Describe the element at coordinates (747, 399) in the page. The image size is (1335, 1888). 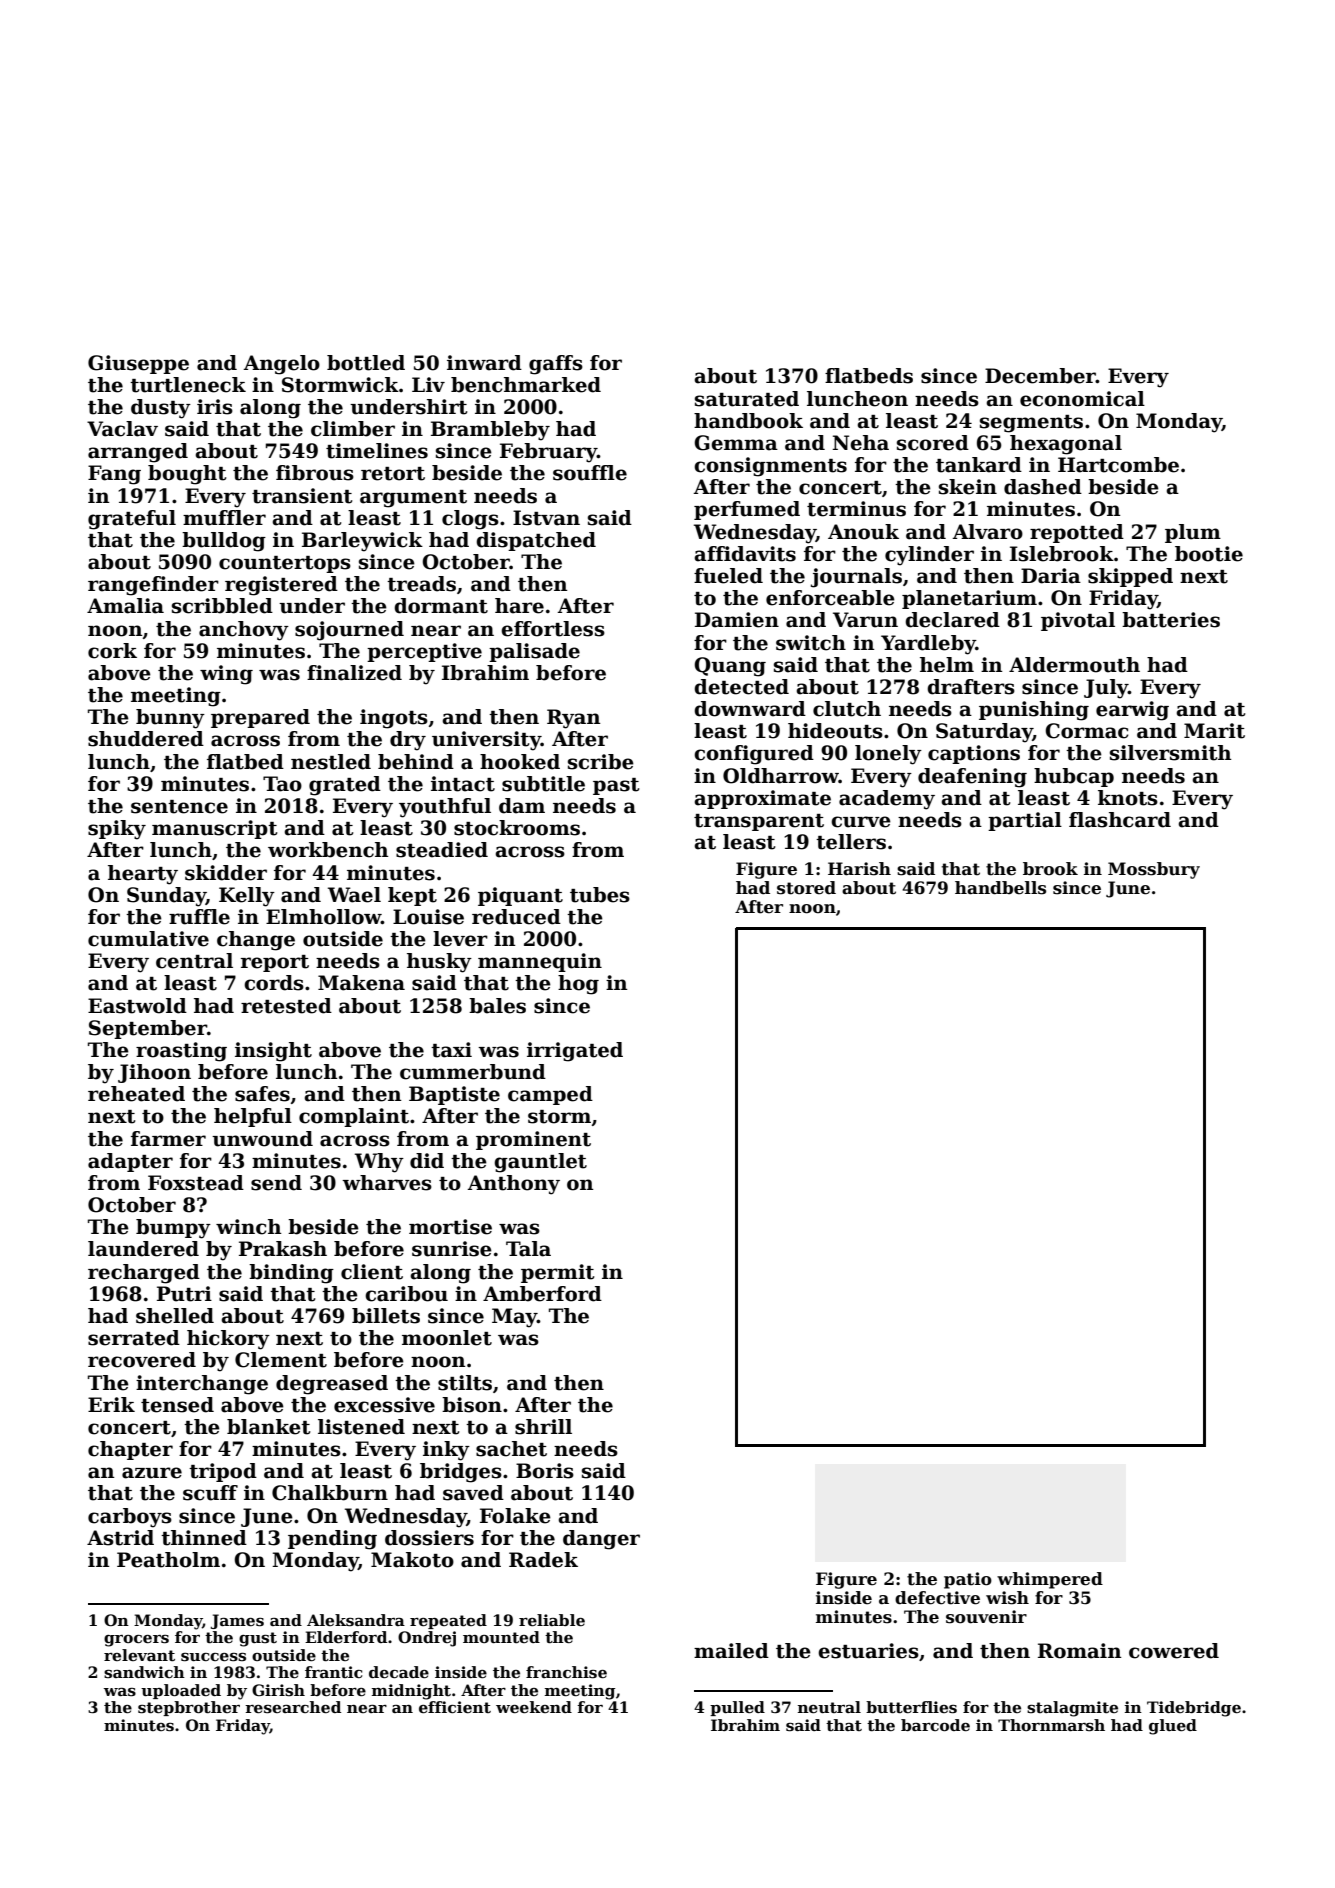
I see `saturated` at that location.
